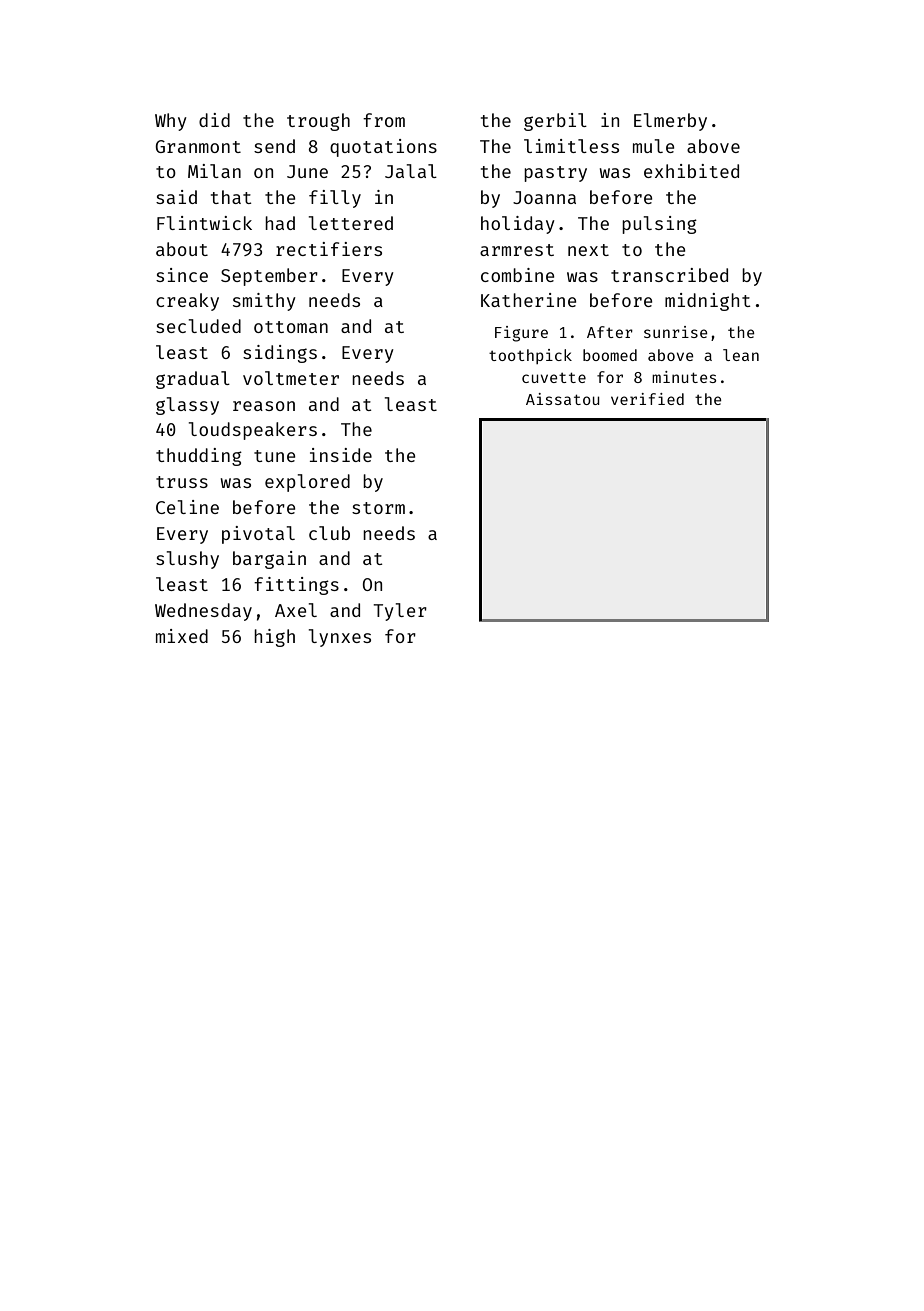 This document has height=1311, width=924. I want to click on storm, so click(378, 508).
